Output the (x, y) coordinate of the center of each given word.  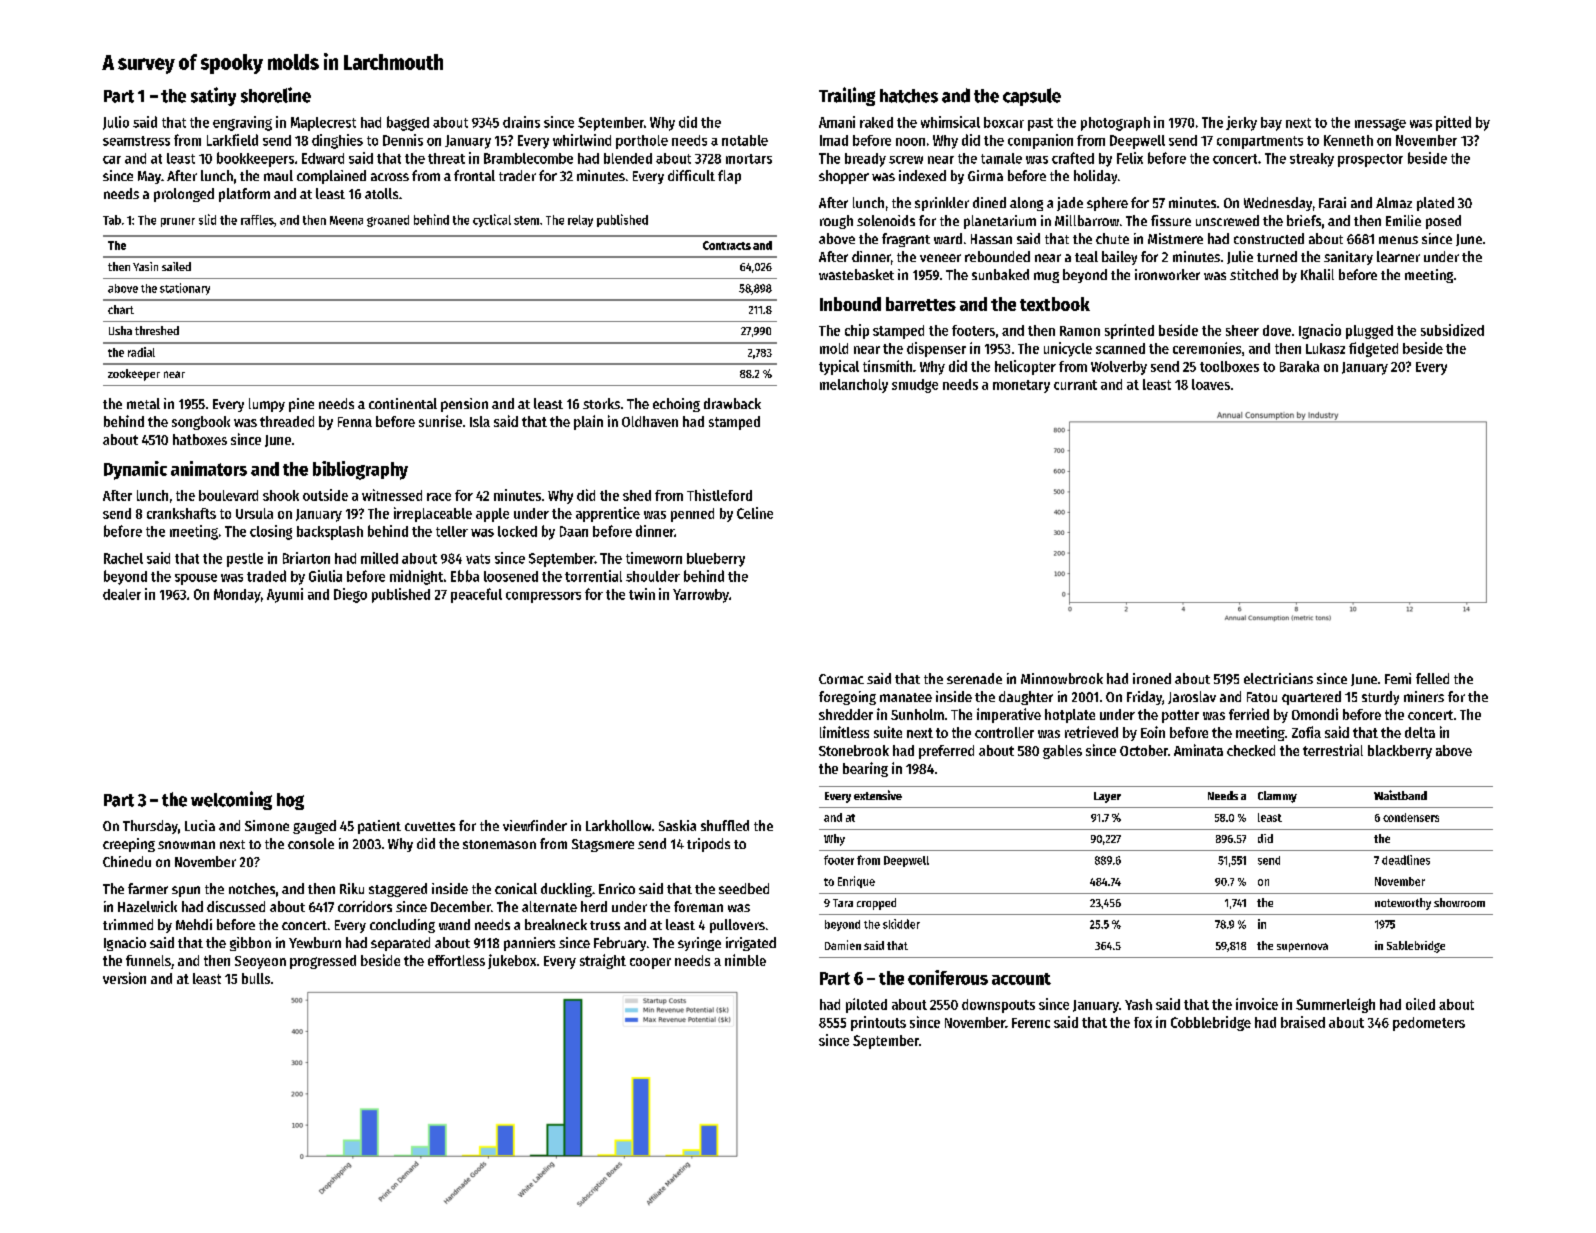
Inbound (850, 304)
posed (1443, 222)
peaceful (476, 595)
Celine (755, 513)
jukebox (512, 961)
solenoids (886, 220)
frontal (474, 175)
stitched (1254, 274)
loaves (1211, 384)
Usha (120, 330)
